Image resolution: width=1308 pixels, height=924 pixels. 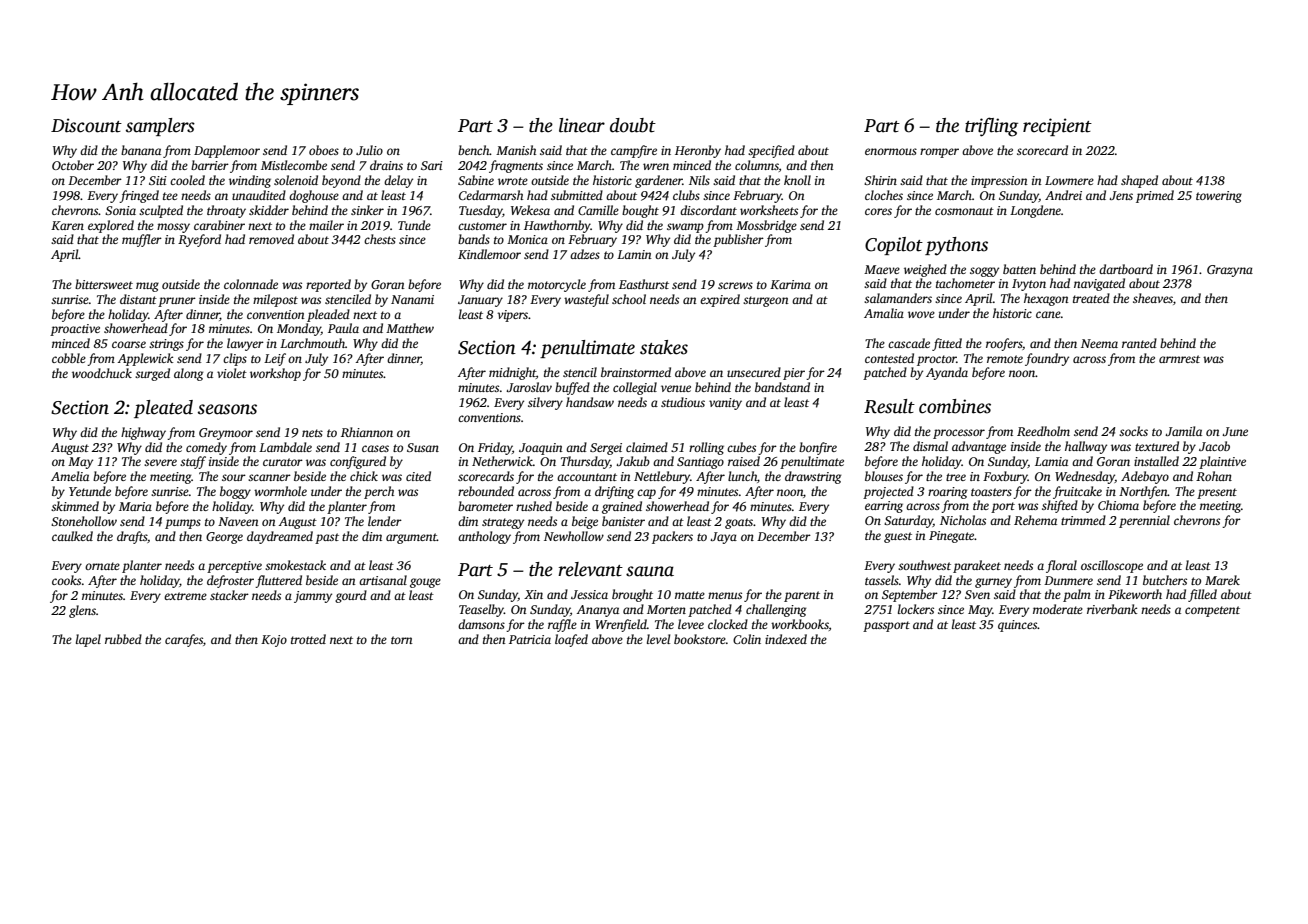 I want to click on campfire, so click(x=634, y=151).
